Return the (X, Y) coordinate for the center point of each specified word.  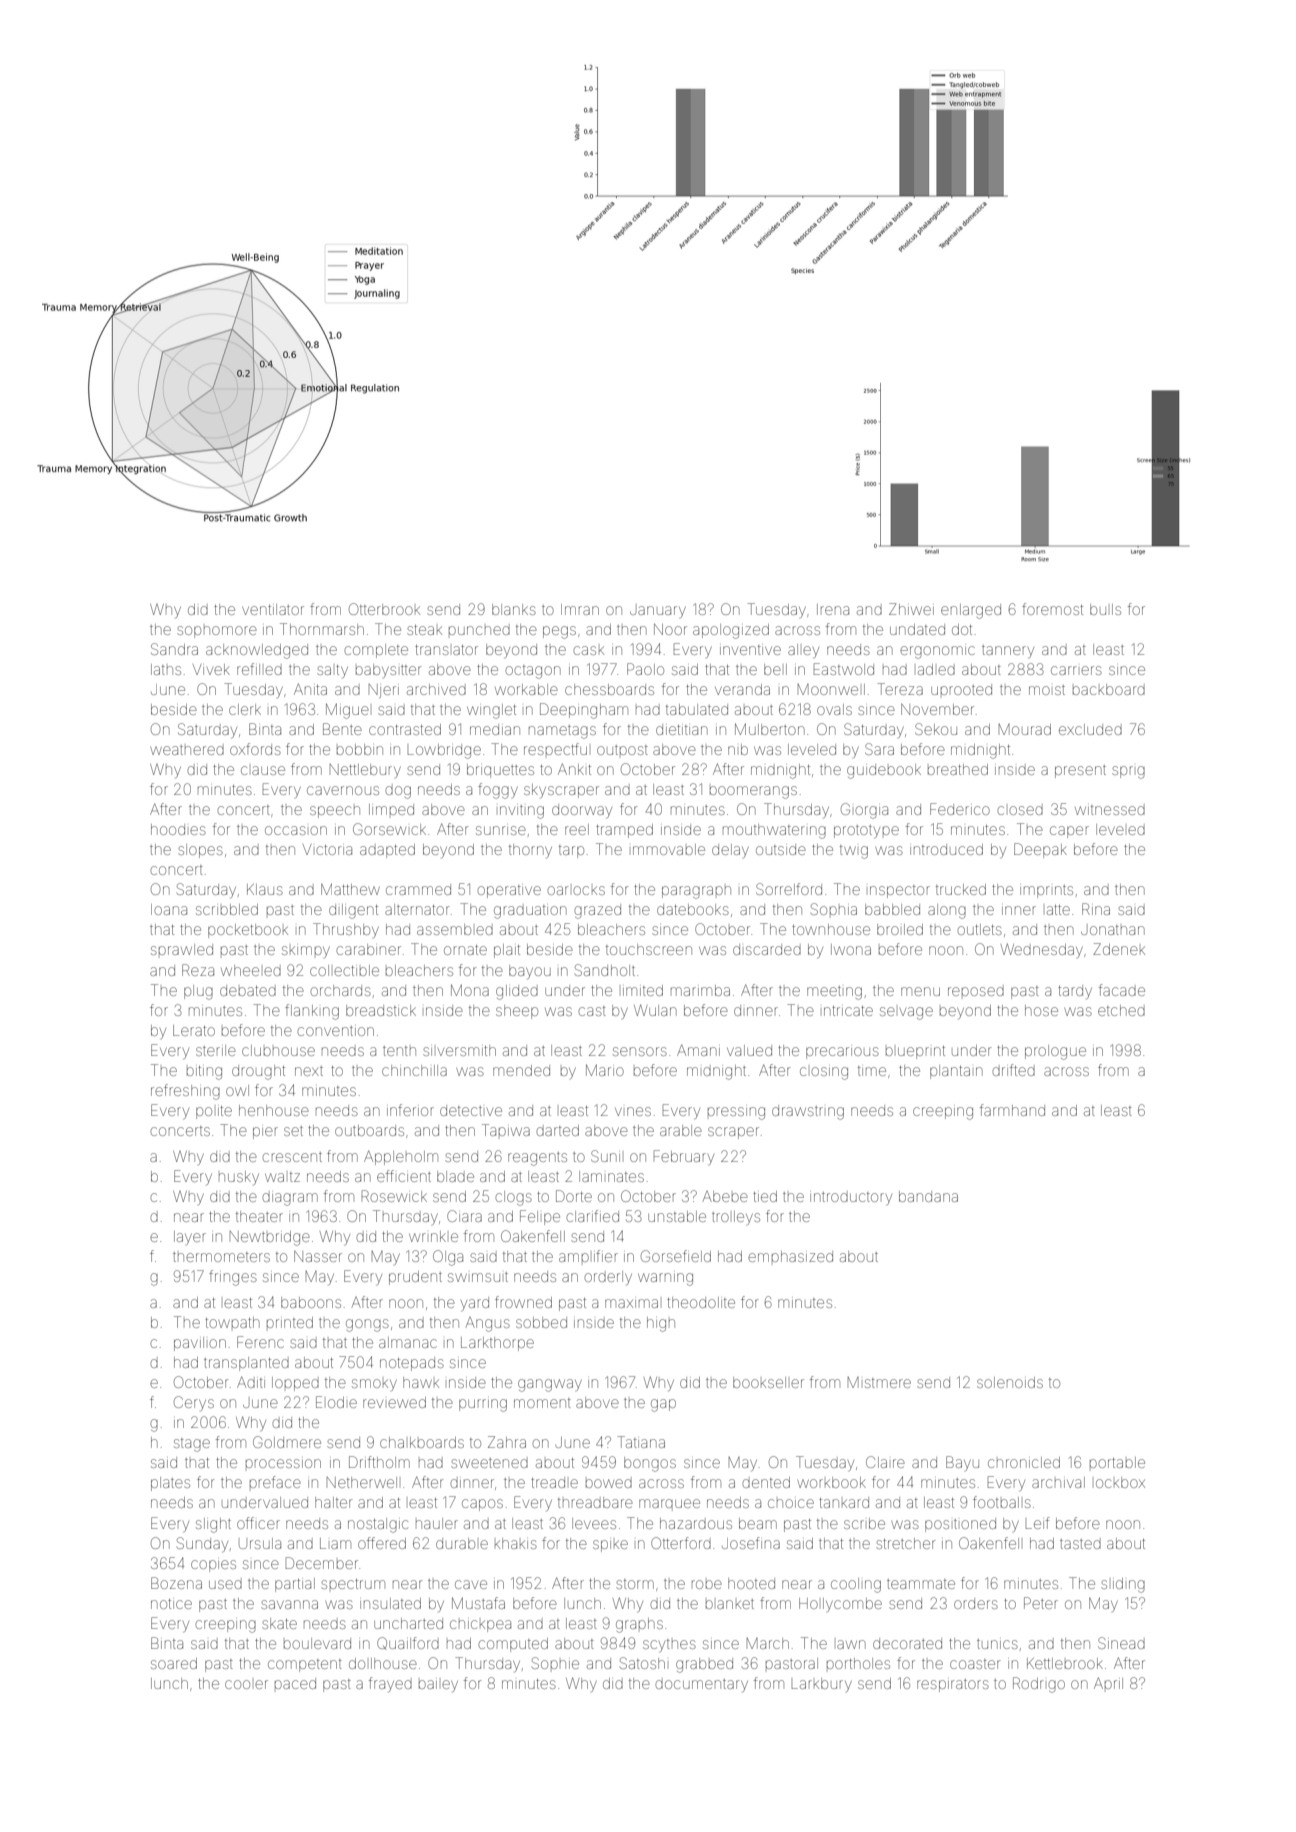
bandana (928, 1196)
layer (190, 1238)
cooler (246, 1684)
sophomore (217, 632)
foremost (1052, 609)
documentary (701, 1685)
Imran (580, 609)
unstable (677, 1216)
